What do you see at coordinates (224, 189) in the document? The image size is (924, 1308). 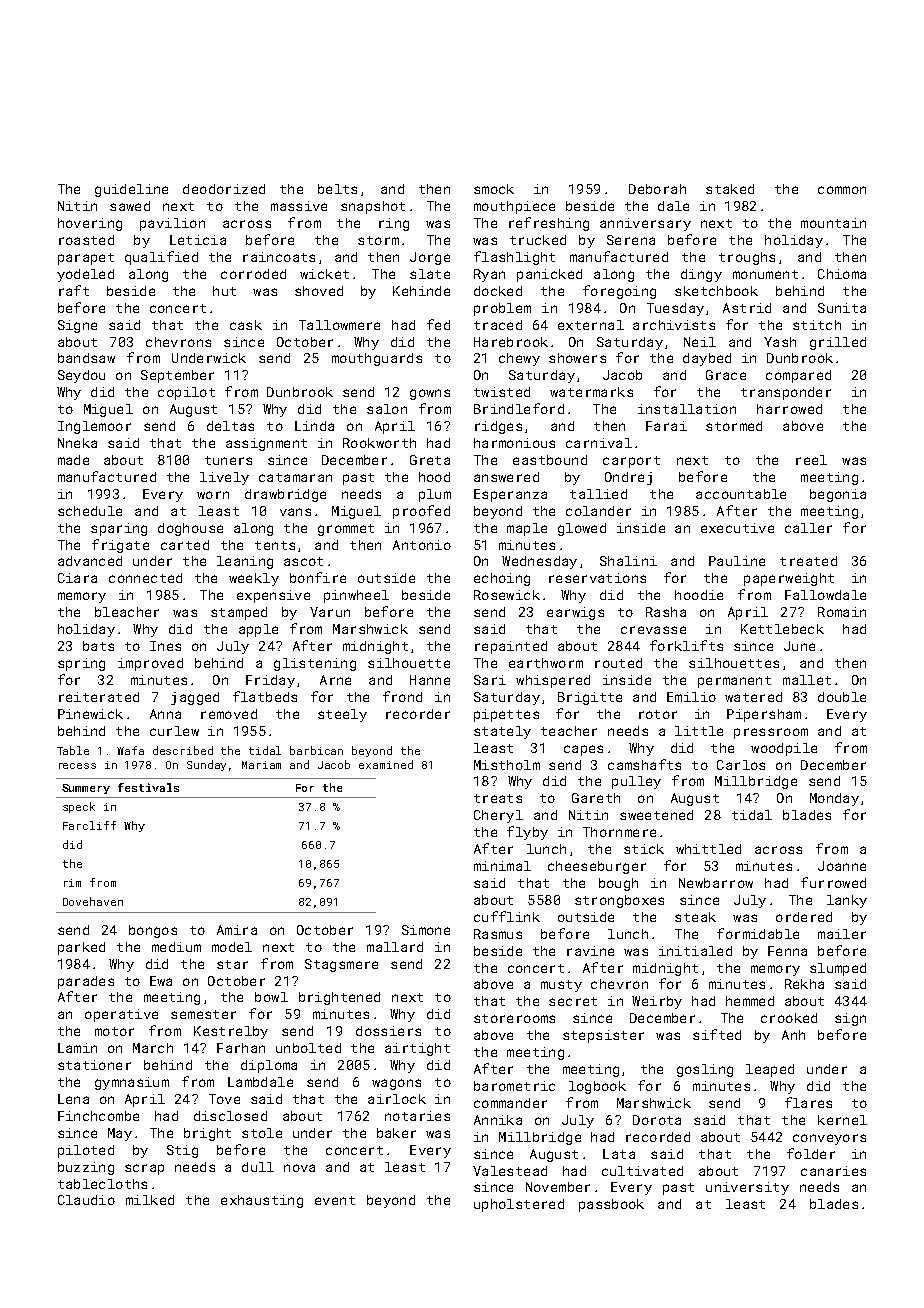 I see `deodorized` at bounding box center [224, 189].
